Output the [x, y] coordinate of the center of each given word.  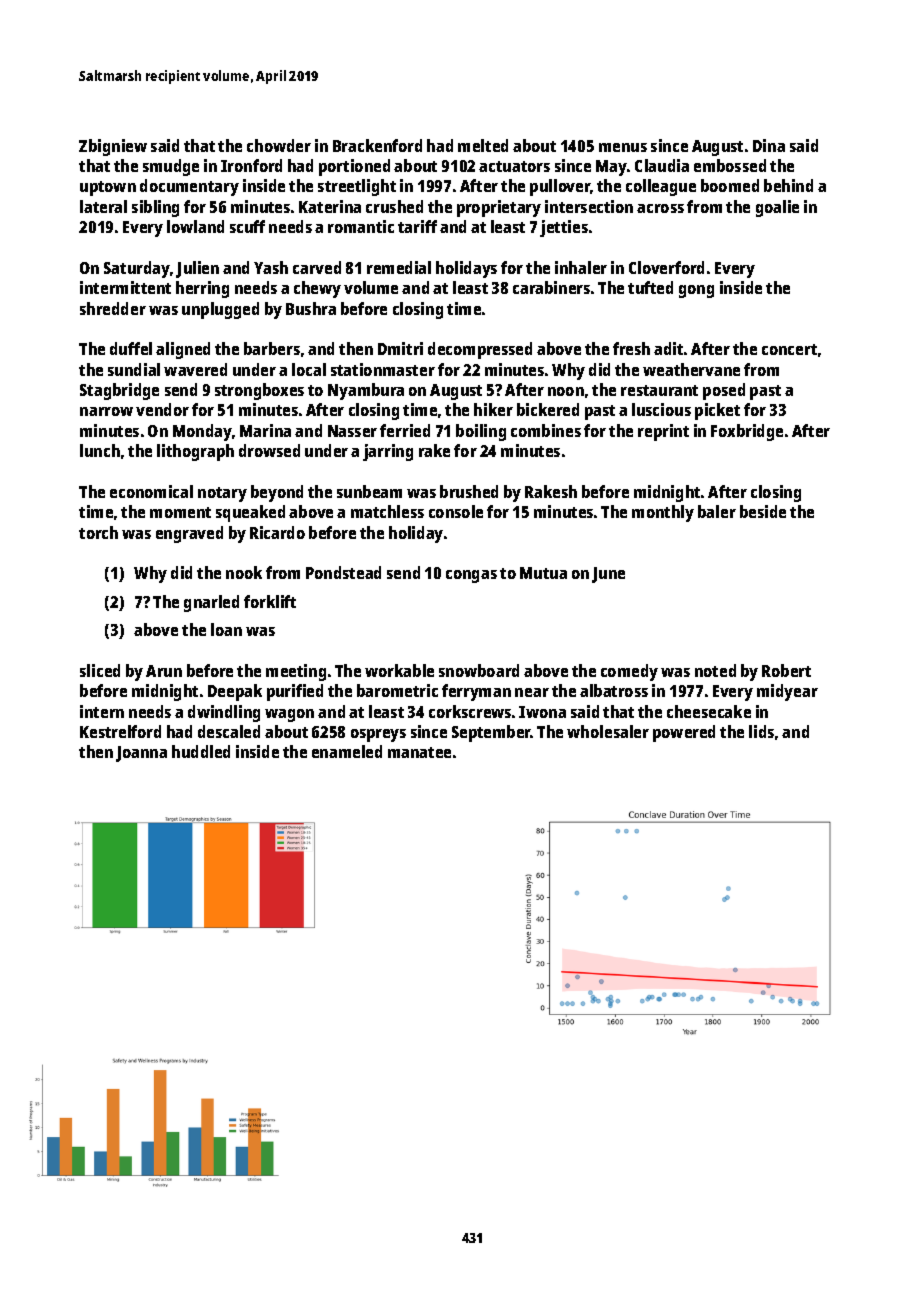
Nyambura [366, 391]
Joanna [141, 754]
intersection [589, 206]
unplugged [220, 310]
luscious [661, 409]
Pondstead [343, 572]
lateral [103, 206]
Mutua [543, 573]
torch [98, 532]
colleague [661, 187]
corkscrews [470, 711]
